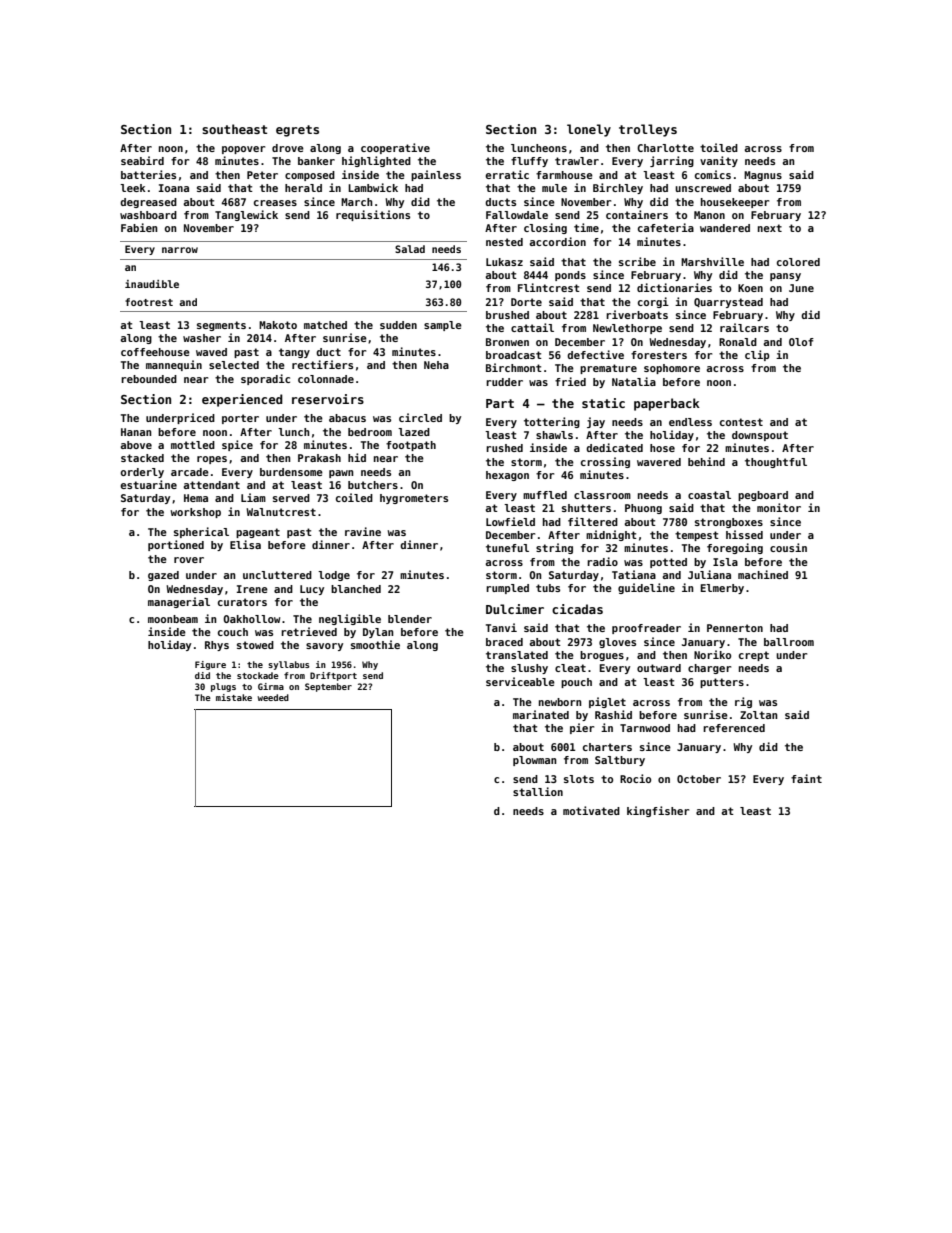 The height and width of the screenshot is (1233, 952). Describe the element at coordinates (659, 462) in the screenshot. I see `wavered` at that location.
